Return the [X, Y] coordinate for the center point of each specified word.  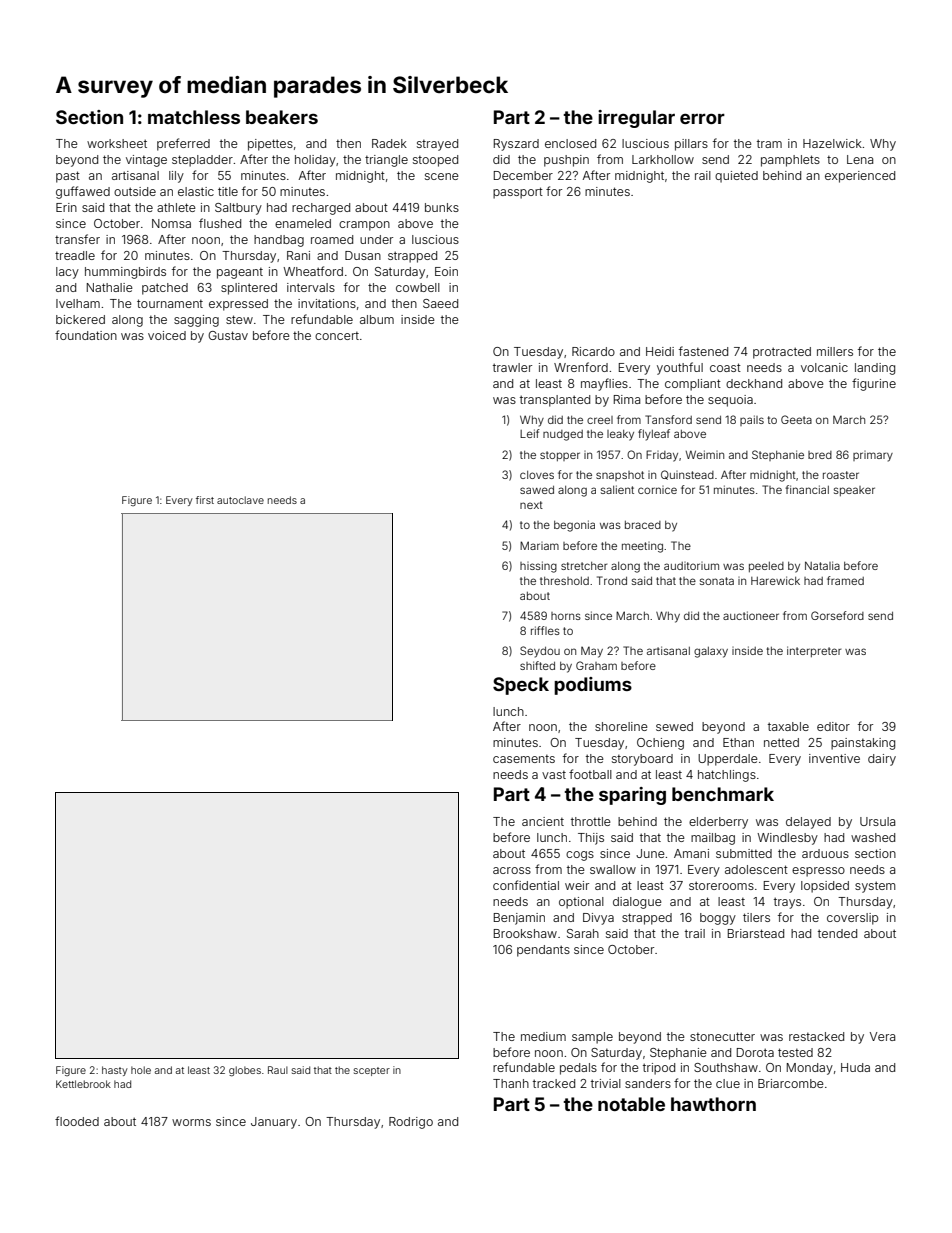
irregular [636, 119]
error [702, 118]
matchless [194, 117]
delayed [808, 823]
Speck [521, 686]
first [205, 500]
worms [191, 1122]
